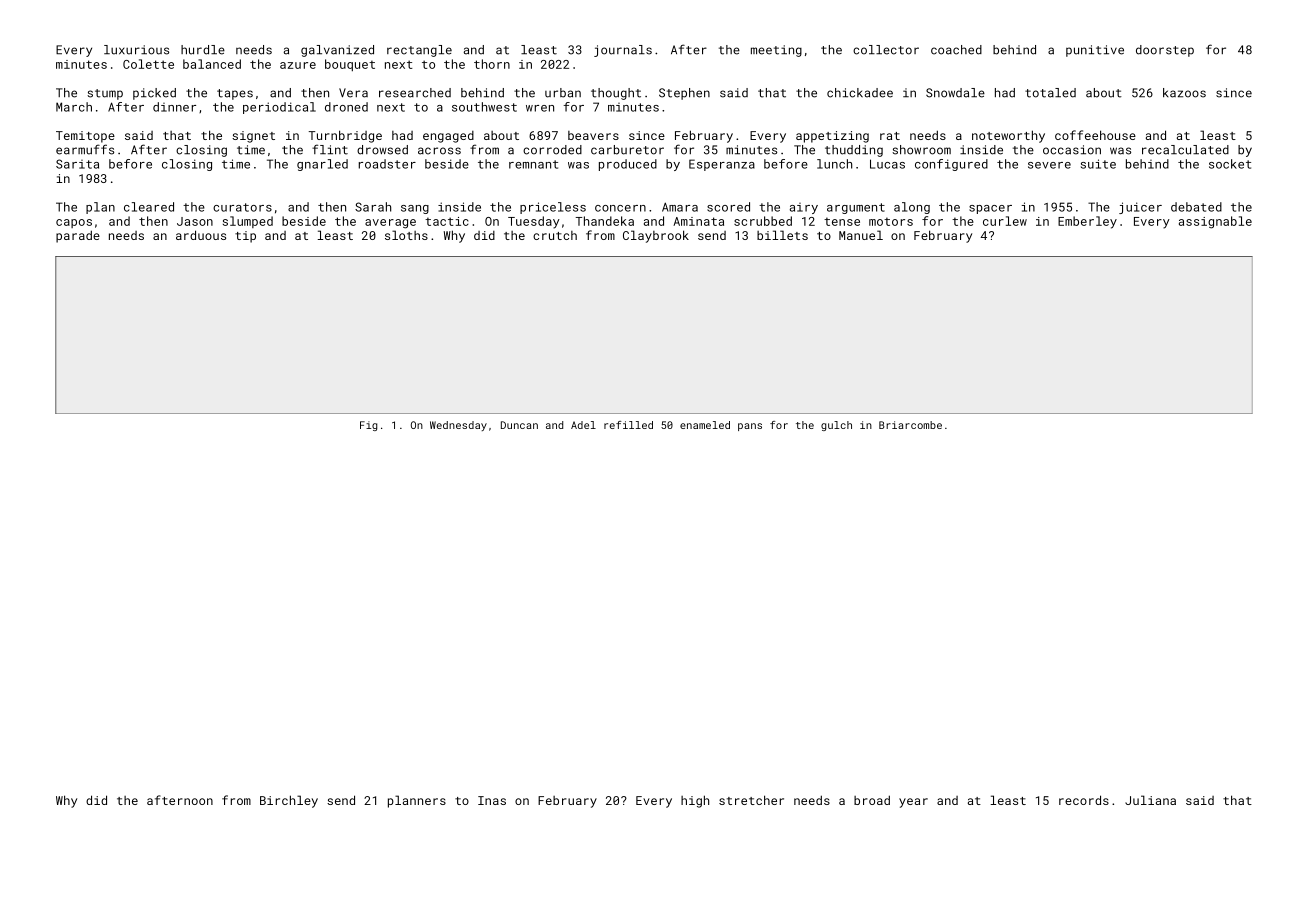 The height and width of the page is (924, 1308). I want to click on produced, so click(628, 165).
